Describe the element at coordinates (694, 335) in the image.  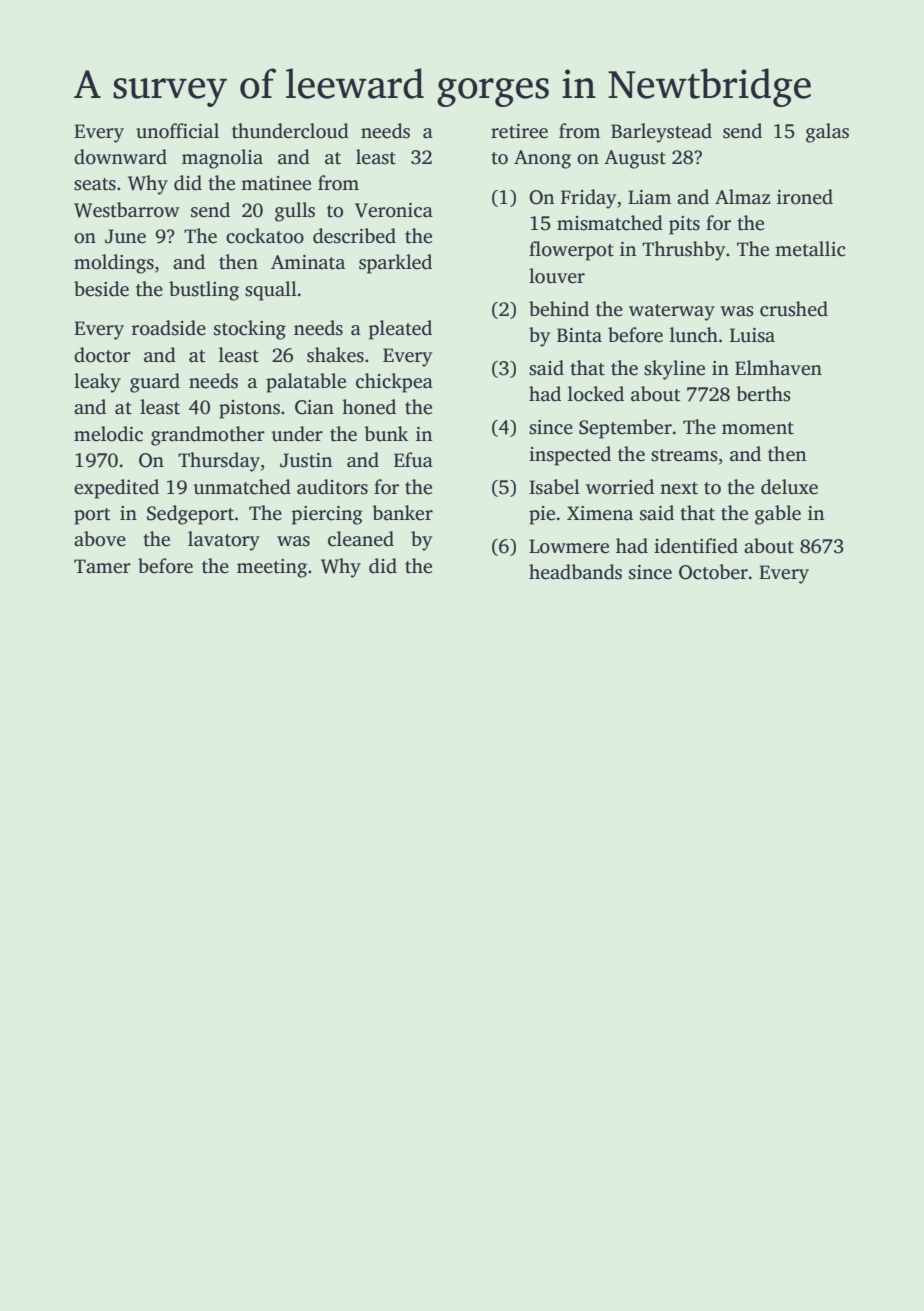
I see `lunch` at that location.
